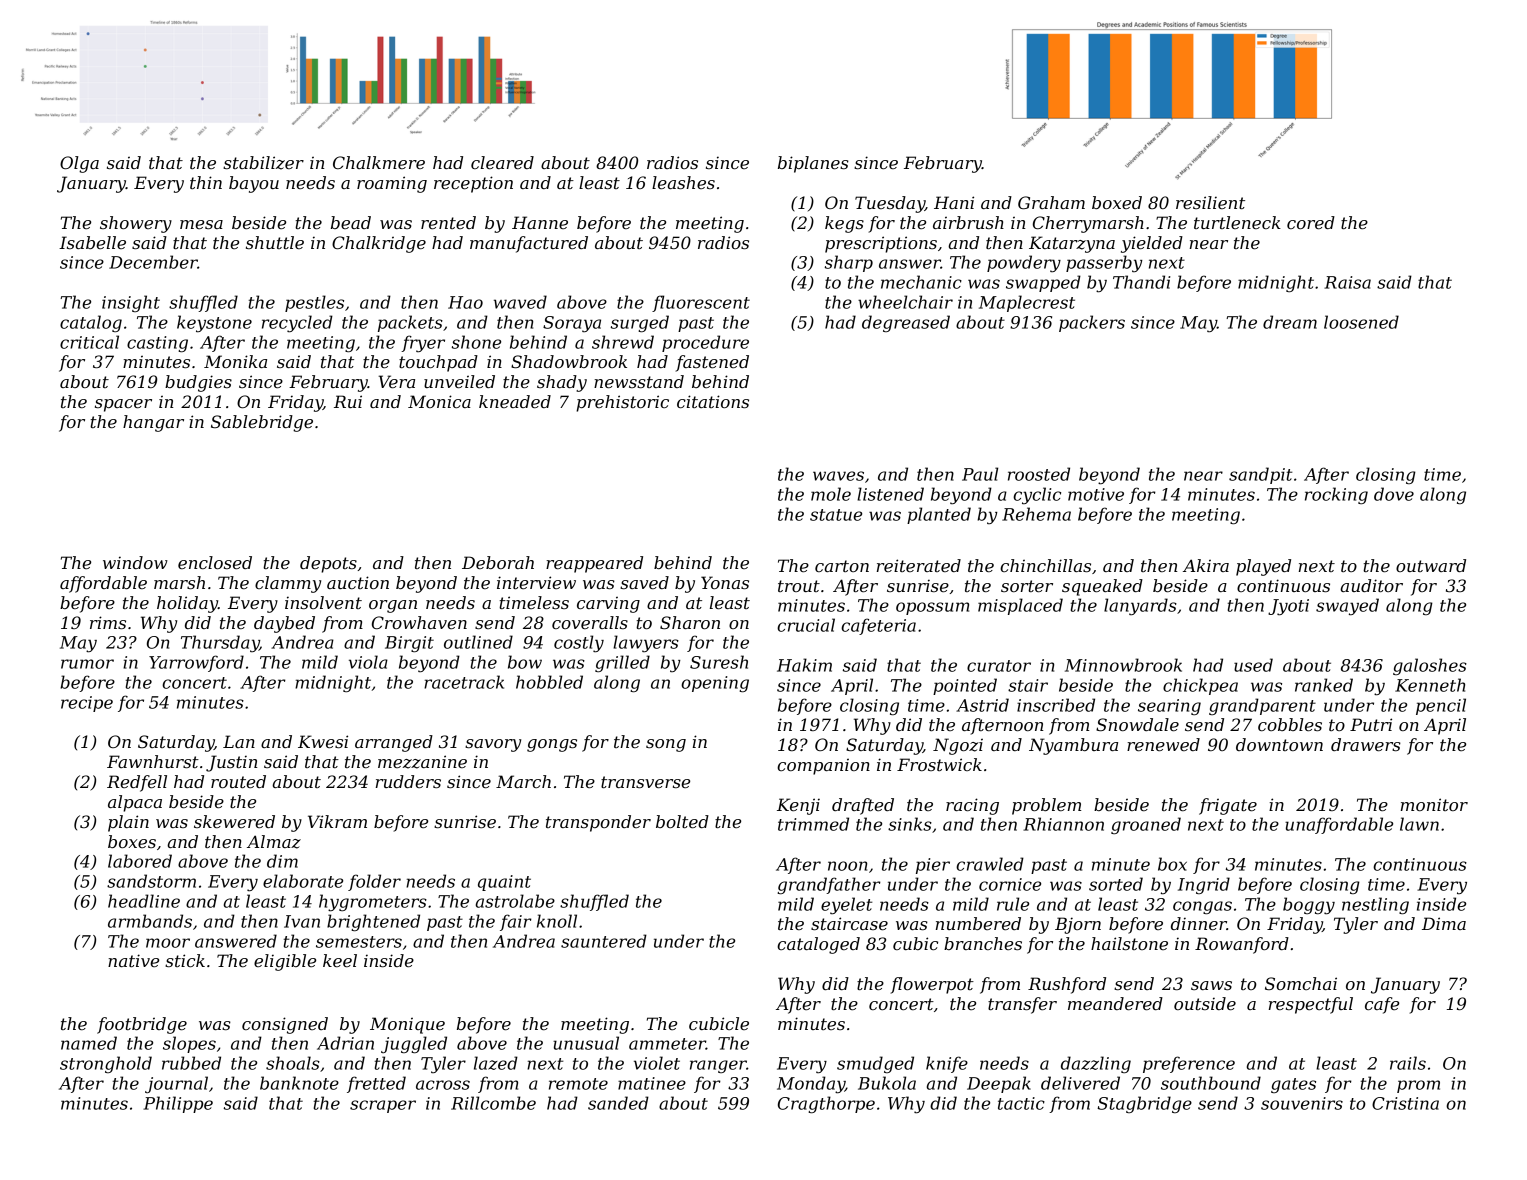 This document has height=1180, width=1527. Describe the element at coordinates (87, 664) in the document. I see `rumor` at that location.
